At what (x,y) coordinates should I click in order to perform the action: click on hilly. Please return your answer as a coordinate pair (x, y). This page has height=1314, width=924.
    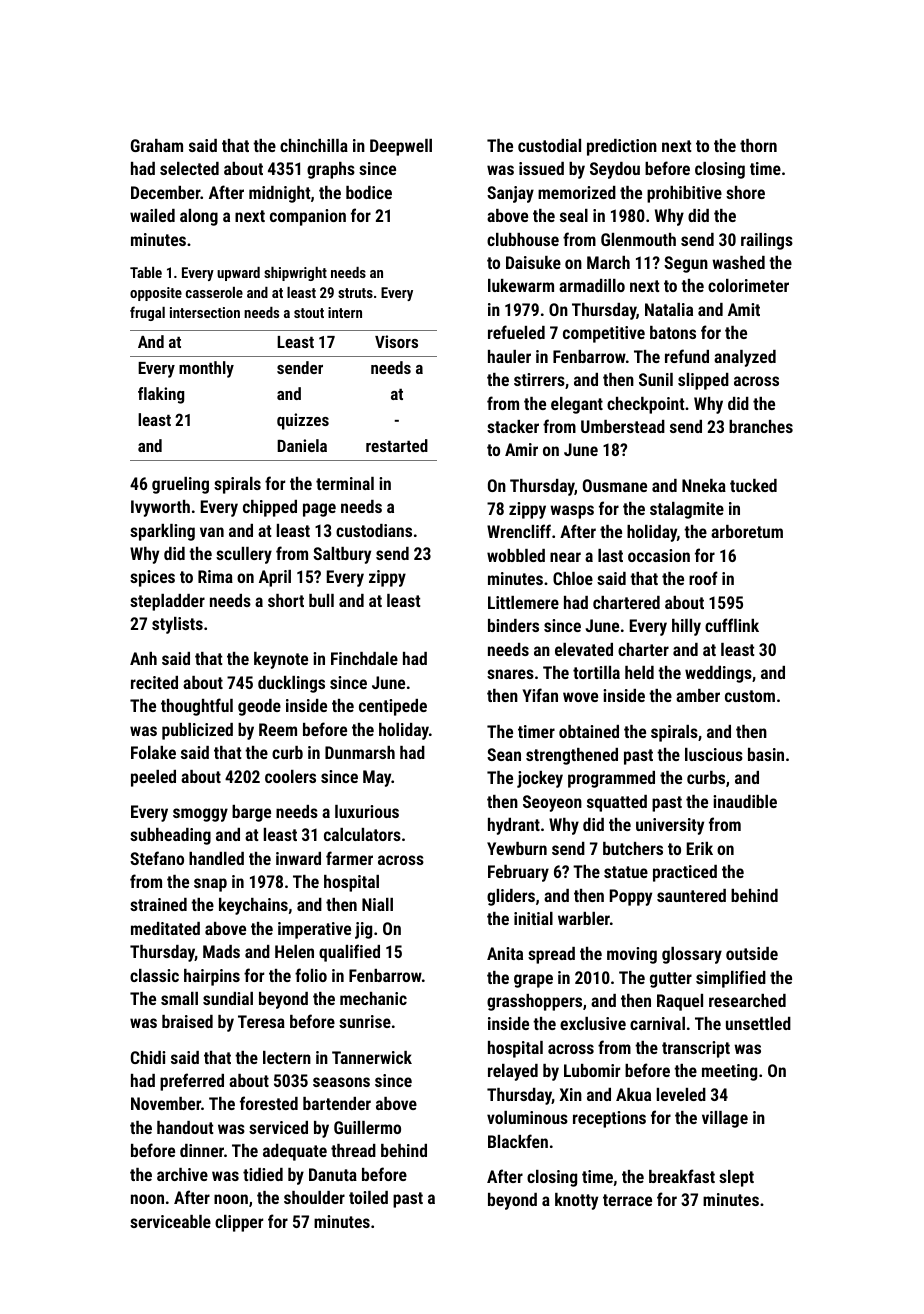
    Looking at the image, I should click on (686, 627).
